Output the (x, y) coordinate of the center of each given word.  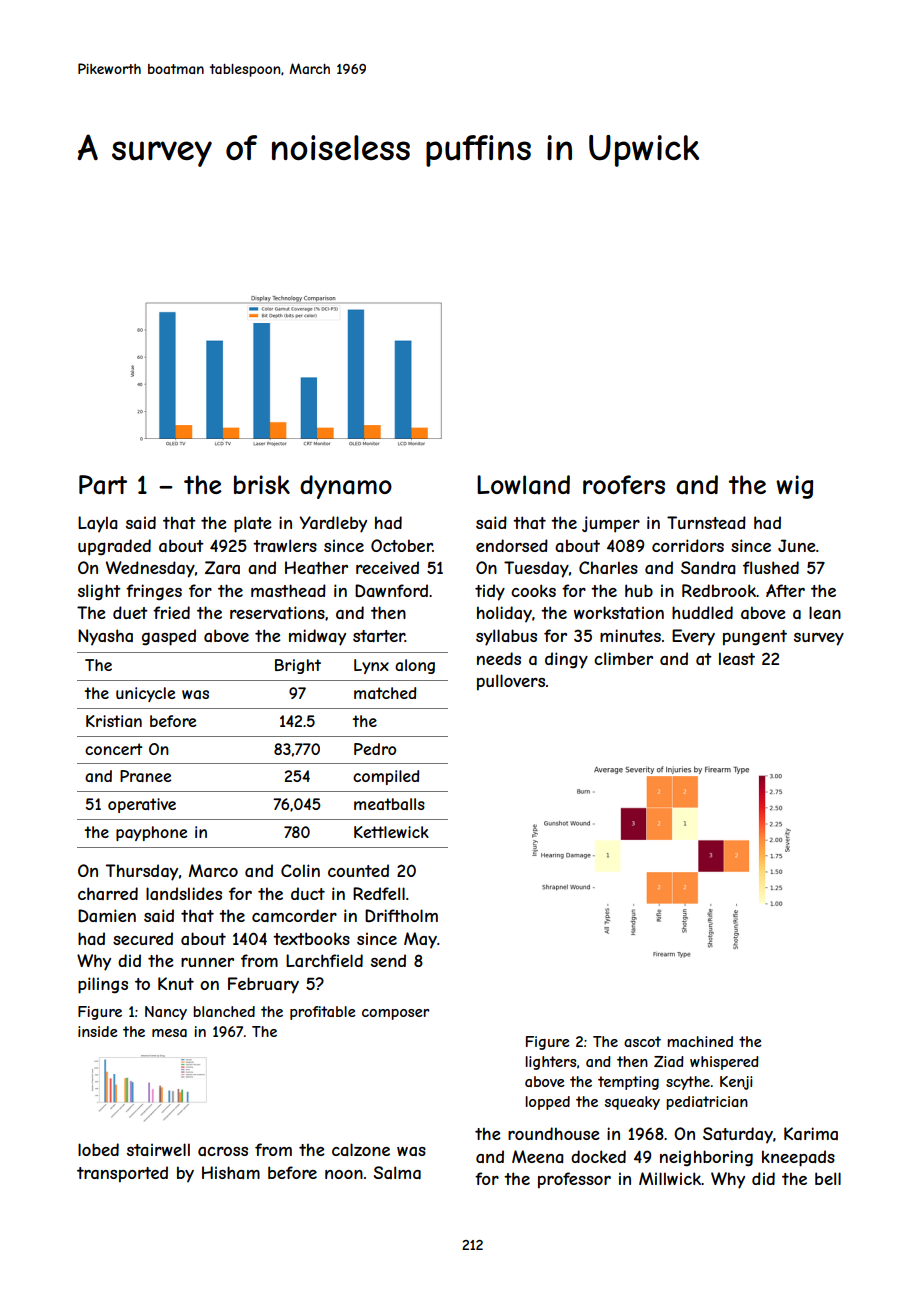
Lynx (371, 666)
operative (142, 805)
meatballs (389, 804)
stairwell (158, 1149)
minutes (630, 635)
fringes (154, 592)
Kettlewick (391, 832)
